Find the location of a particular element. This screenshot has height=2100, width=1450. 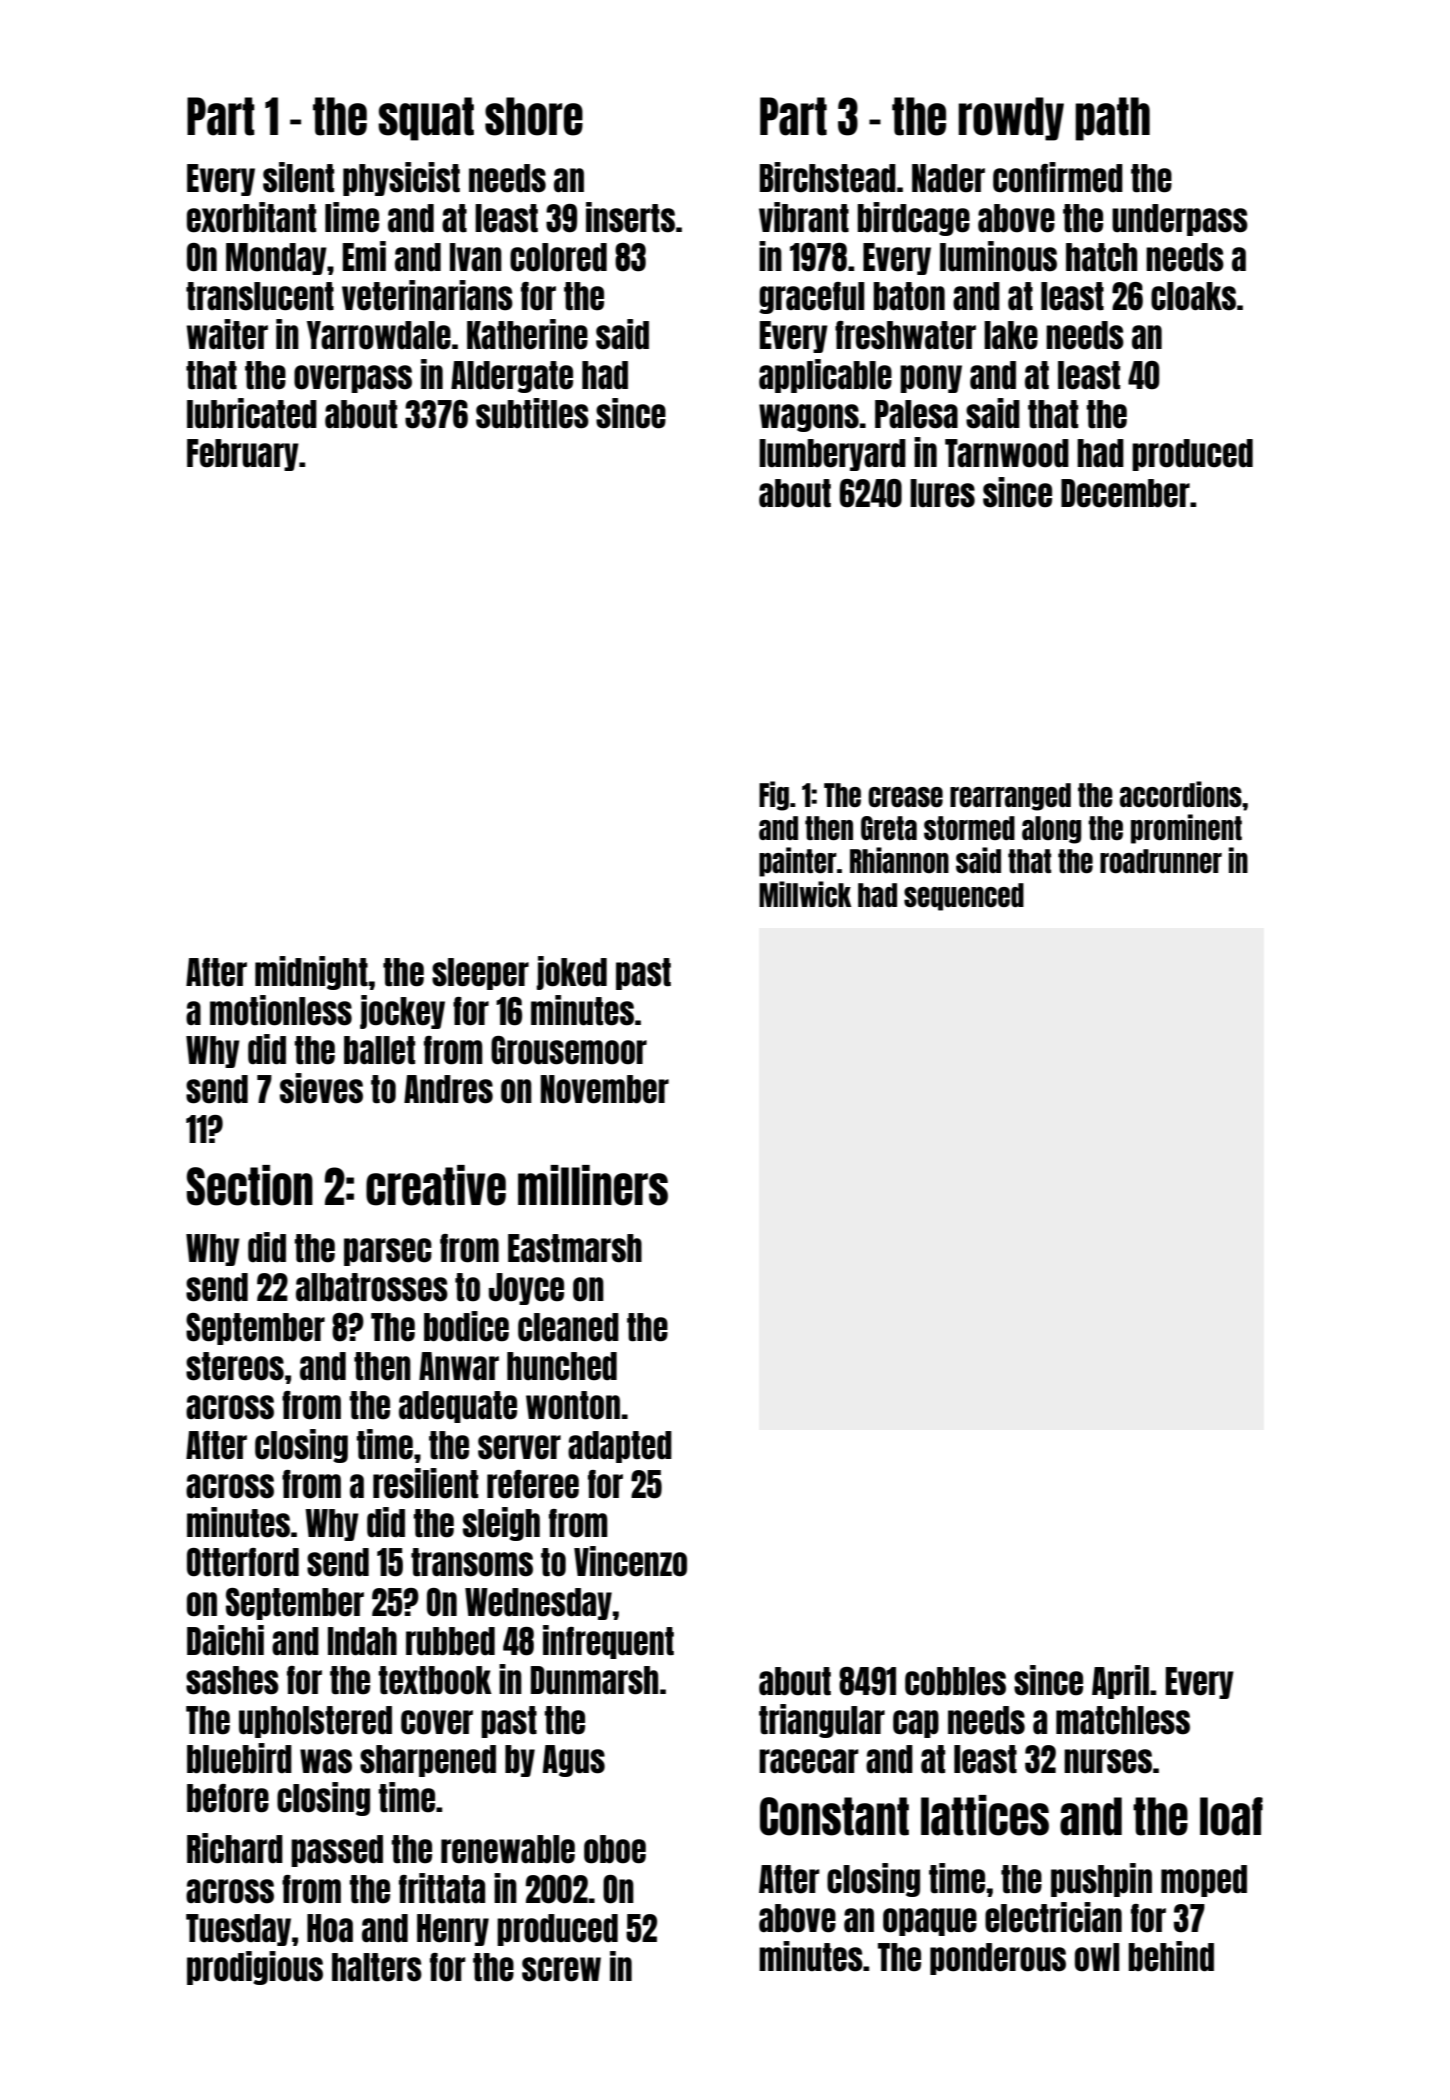

shore is located at coordinates (534, 116).
